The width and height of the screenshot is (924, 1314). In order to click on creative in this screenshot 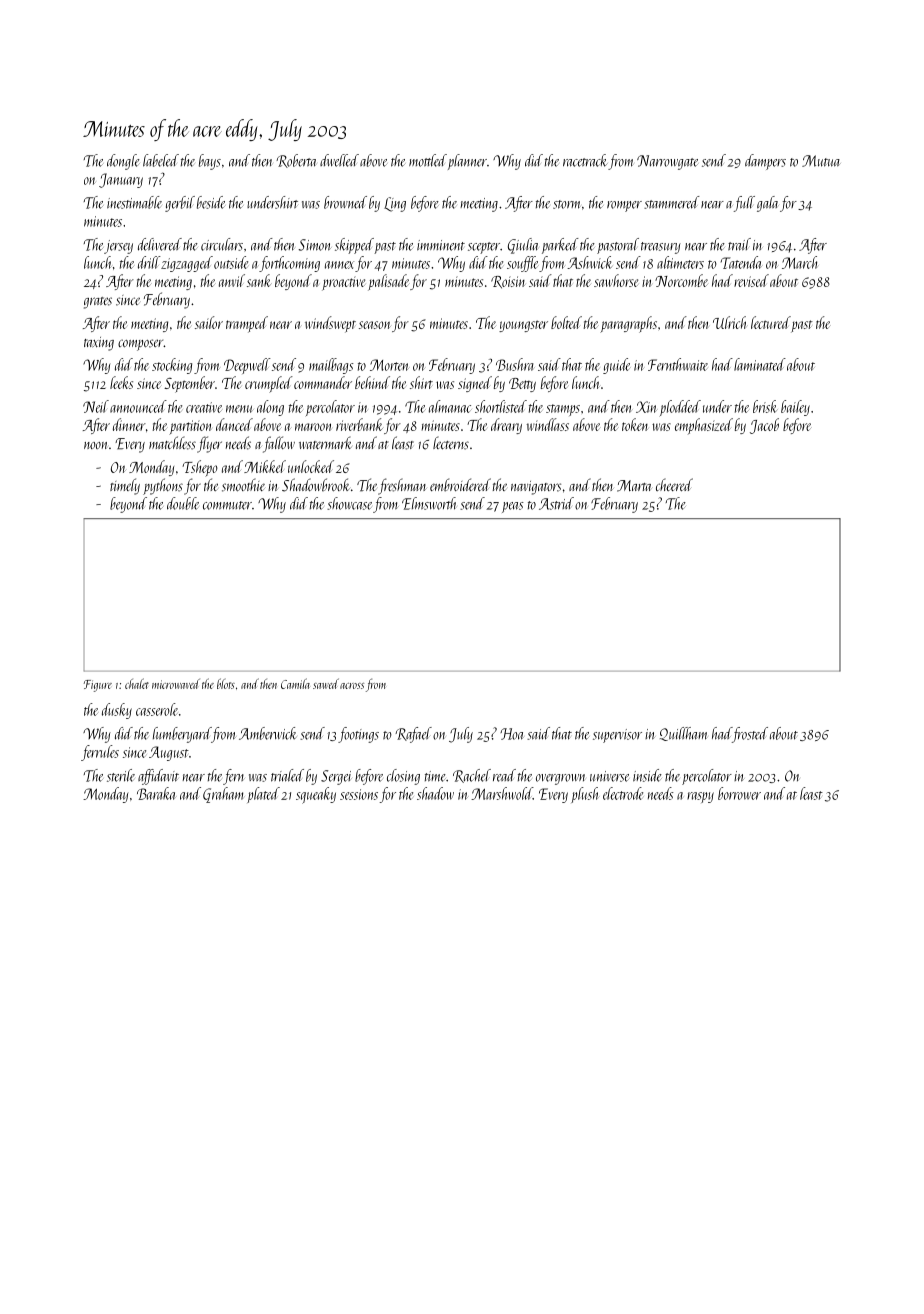, I will do `click(204, 407)`.
